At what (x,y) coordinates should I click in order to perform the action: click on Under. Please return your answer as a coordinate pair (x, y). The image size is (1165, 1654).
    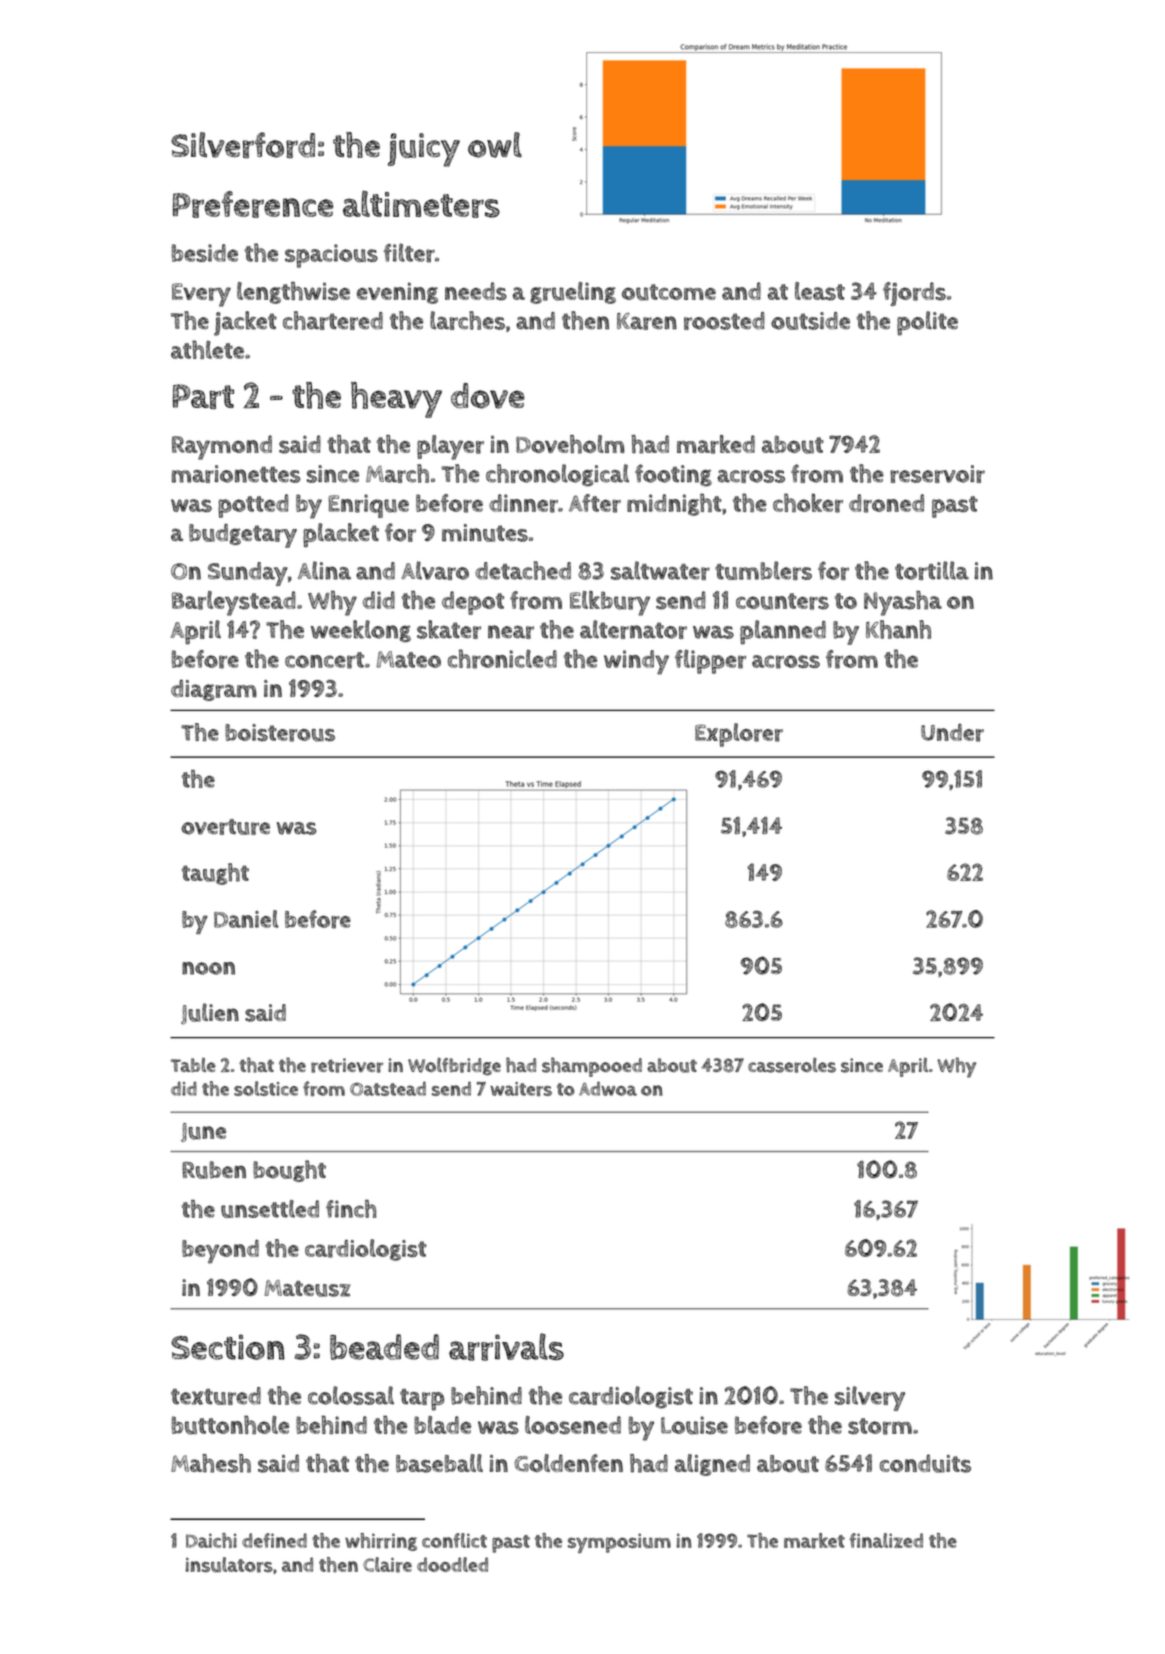
    Looking at the image, I should click on (952, 733).
